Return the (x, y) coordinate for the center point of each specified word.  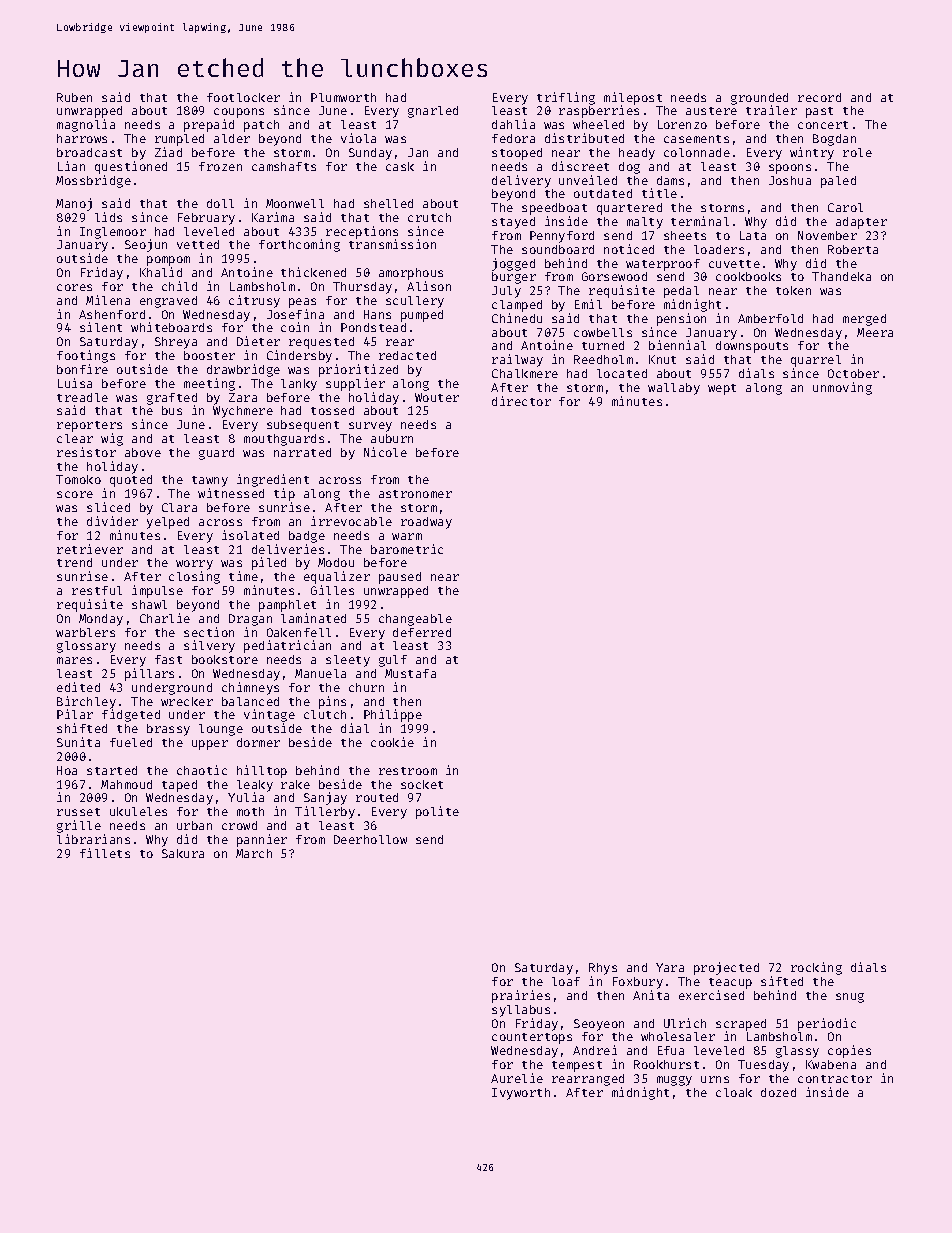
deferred (422, 632)
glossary (86, 647)
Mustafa (410, 673)
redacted (407, 355)
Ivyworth (521, 1094)
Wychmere (243, 412)
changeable (415, 620)
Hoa (67, 770)
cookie (392, 742)
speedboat (554, 209)
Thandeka (841, 276)
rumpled (179, 140)
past (819, 112)
